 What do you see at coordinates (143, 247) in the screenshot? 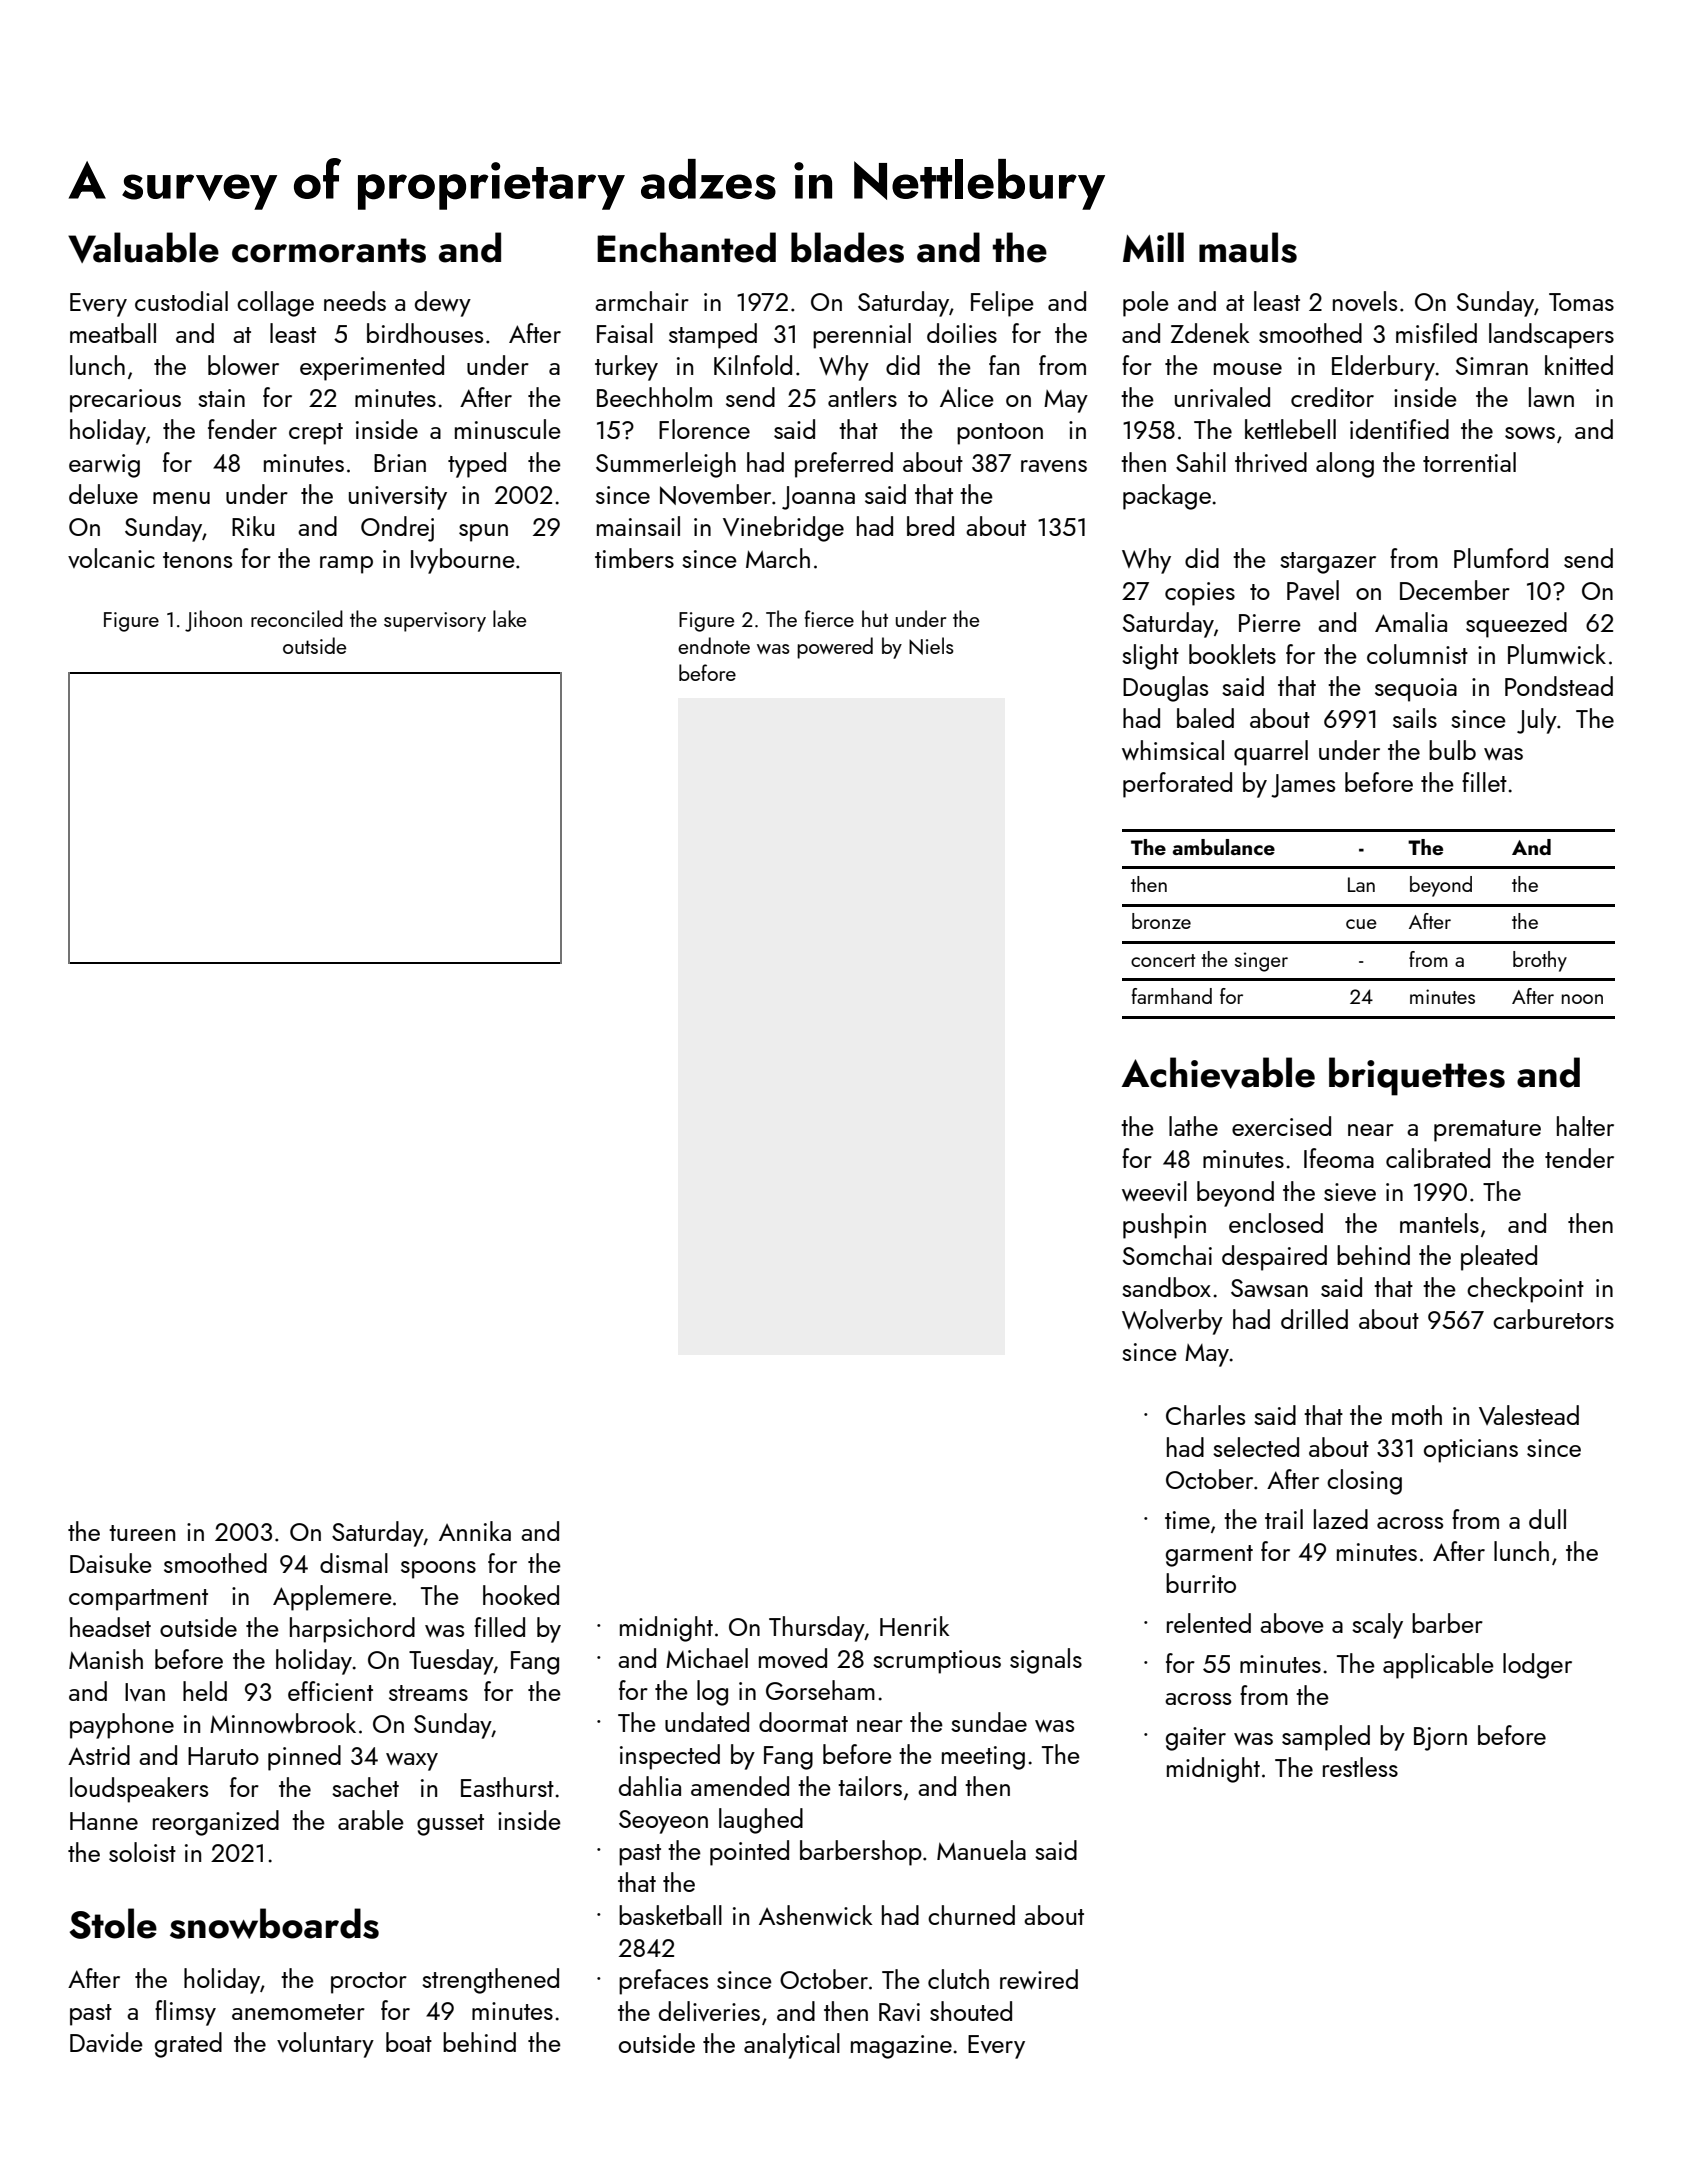
I see `Valuable` at bounding box center [143, 247].
